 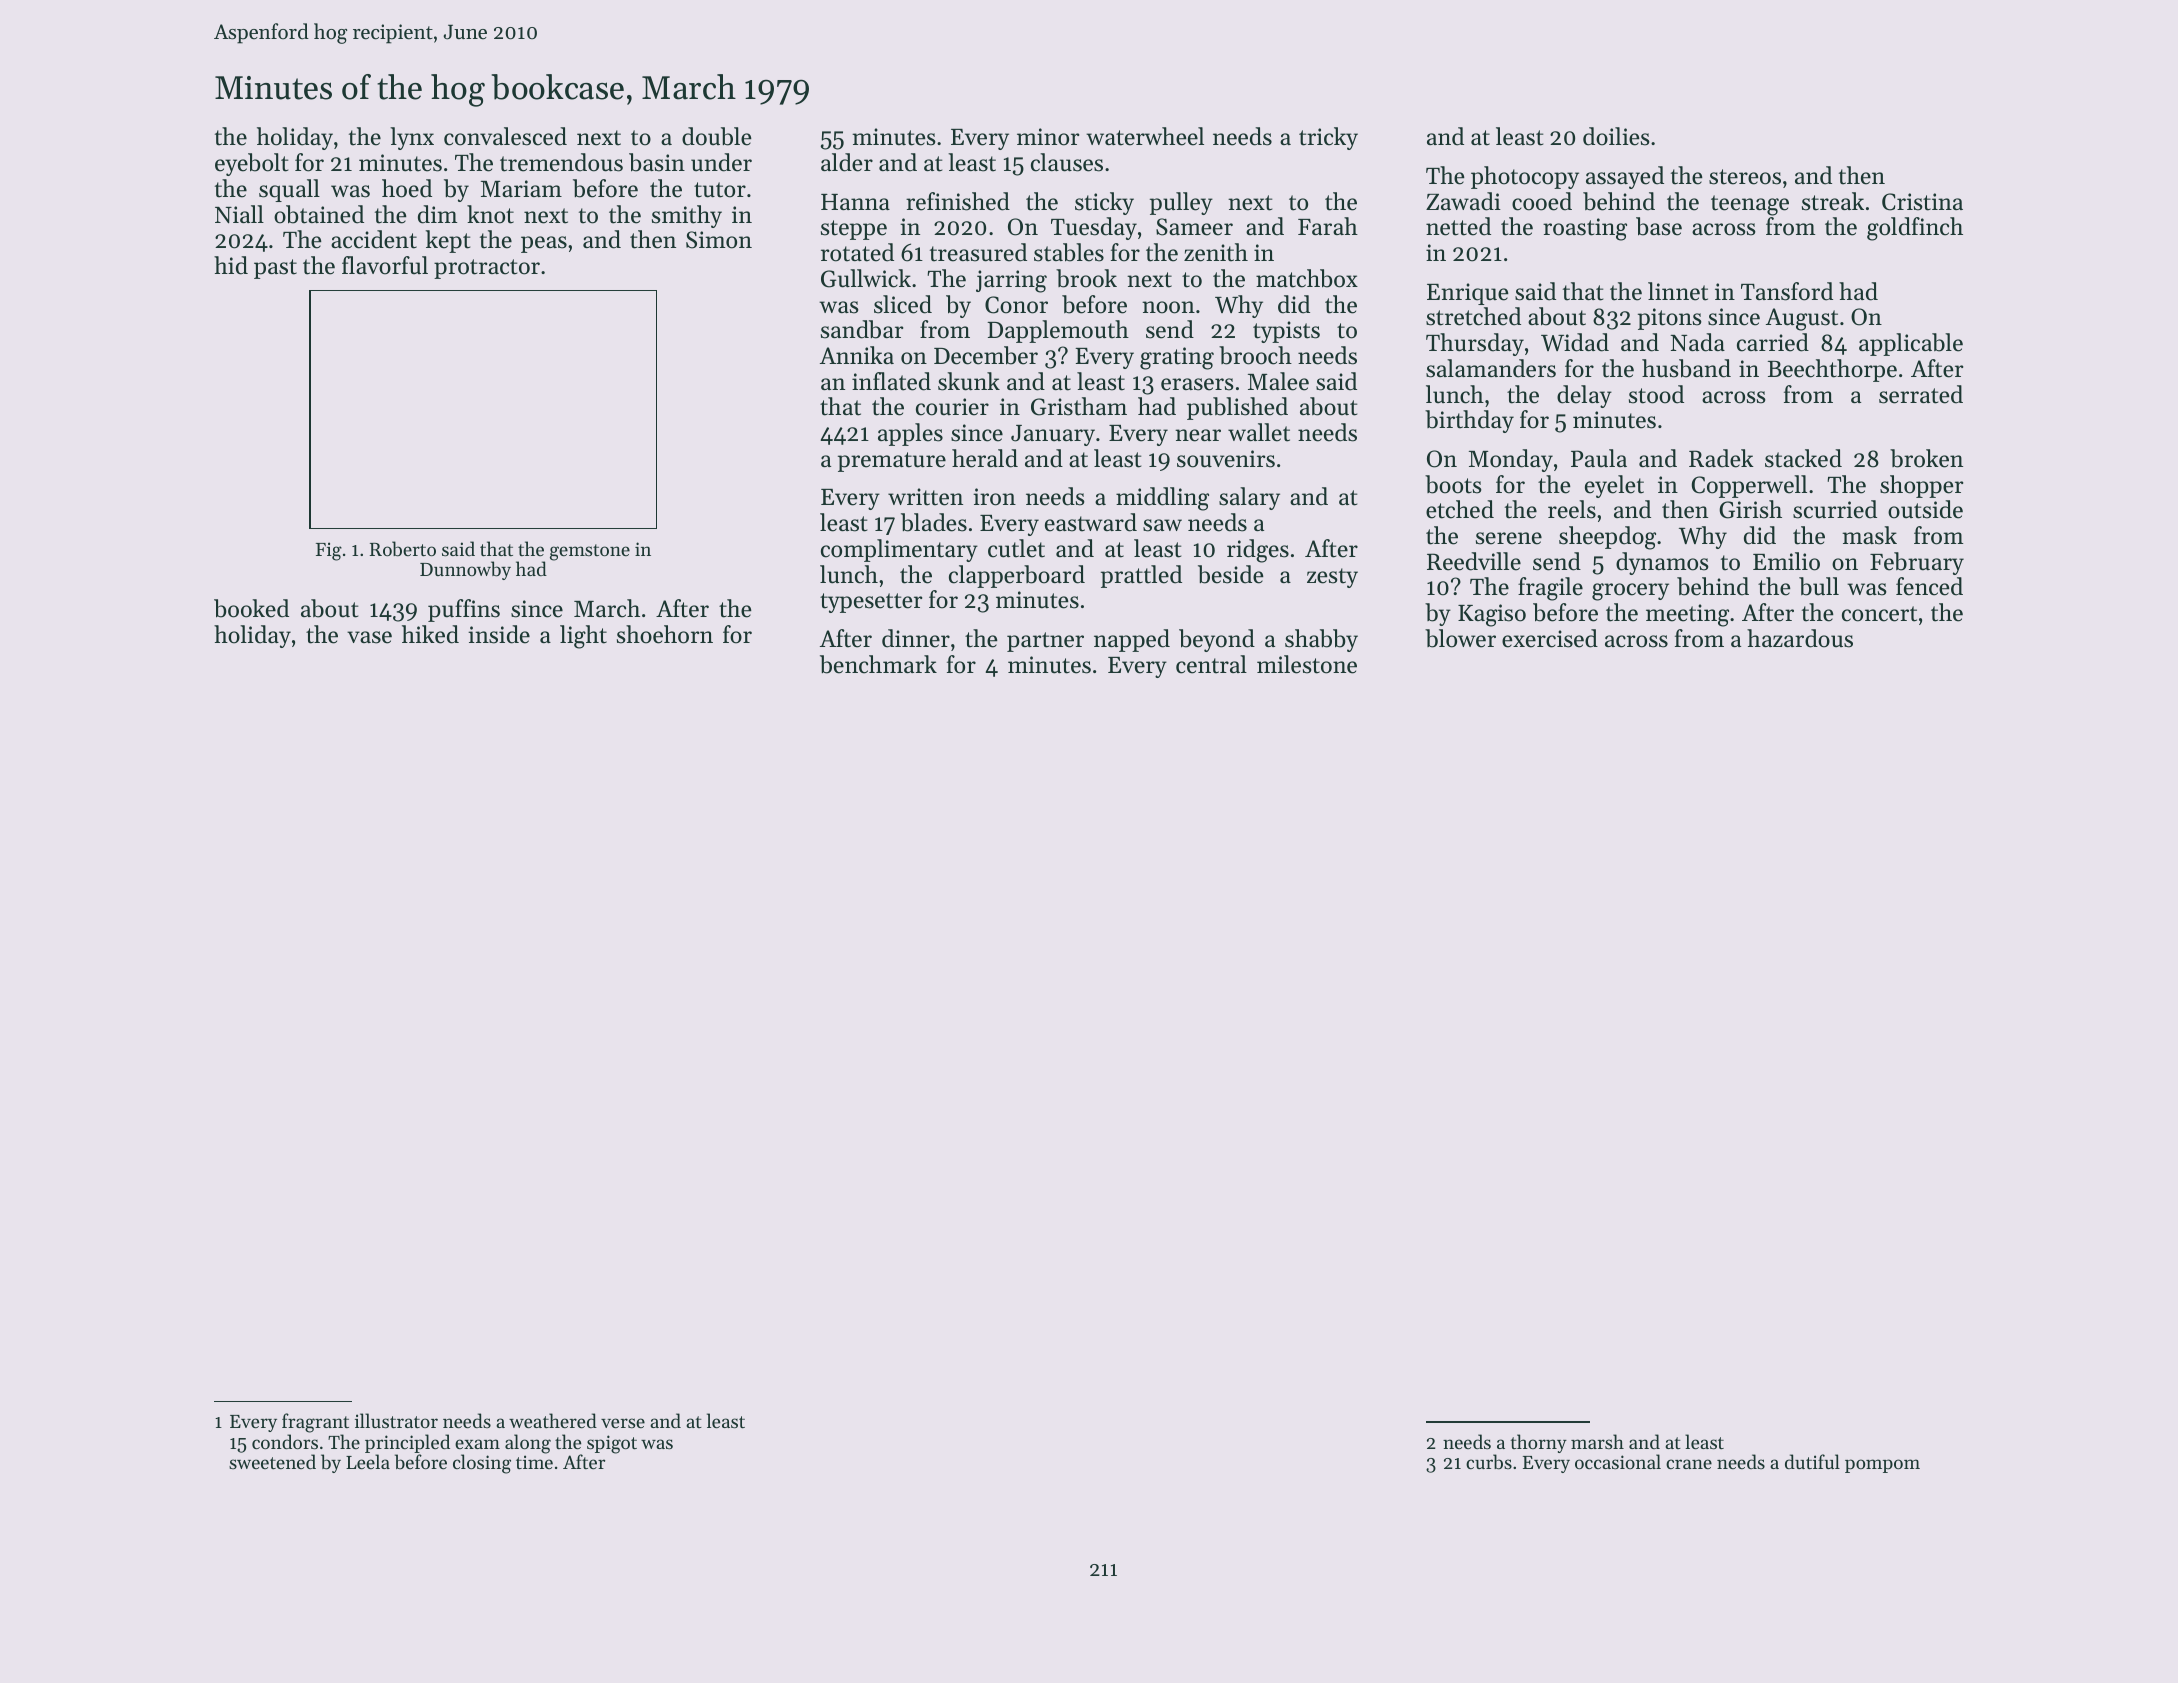 What do you see at coordinates (985, 458) in the screenshot?
I see `herald` at bounding box center [985, 458].
